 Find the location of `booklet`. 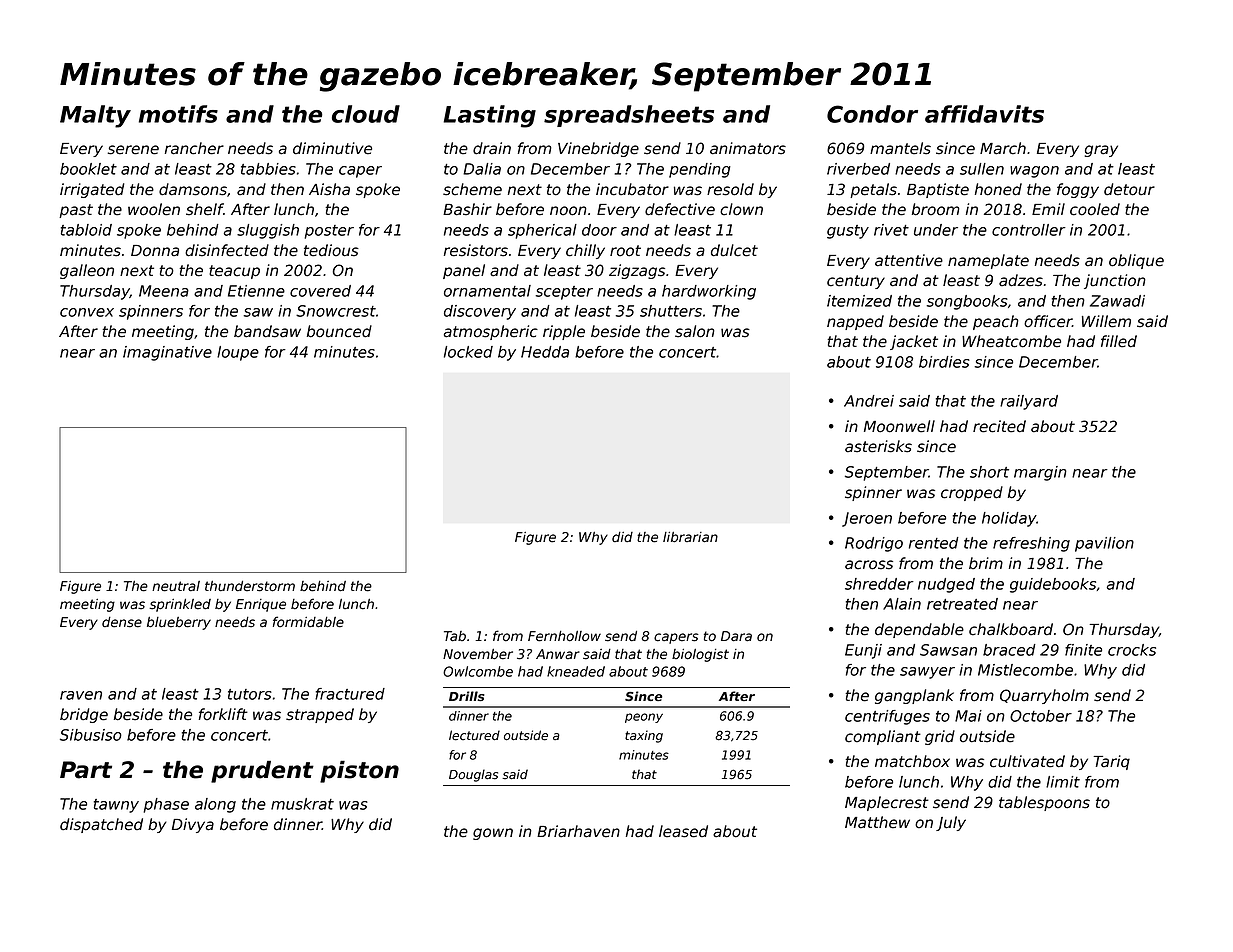

booklet is located at coordinates (88, 169).
